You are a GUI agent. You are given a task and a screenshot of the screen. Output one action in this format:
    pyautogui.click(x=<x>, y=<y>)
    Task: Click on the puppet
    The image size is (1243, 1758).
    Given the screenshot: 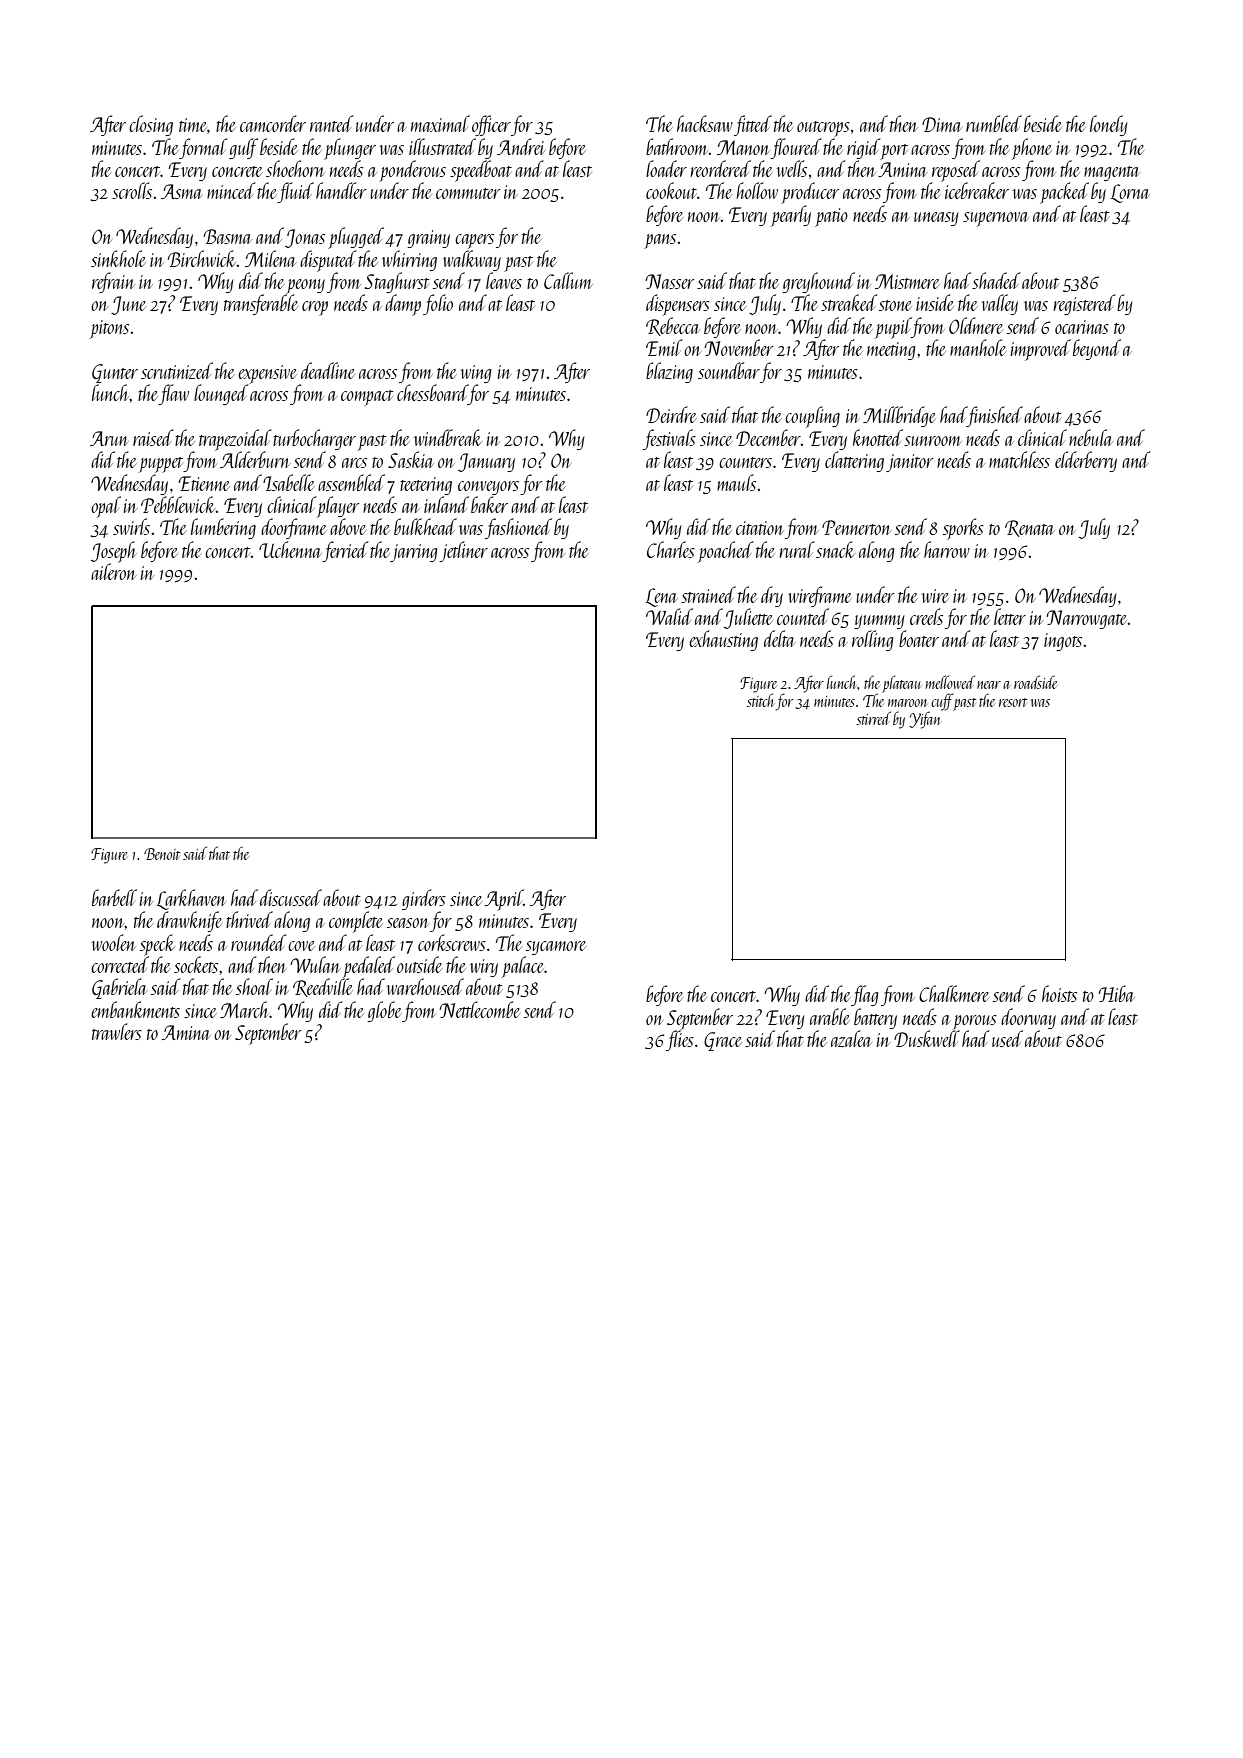 What is the action you would take?
    pyautogui.click(x=161, y=465)
